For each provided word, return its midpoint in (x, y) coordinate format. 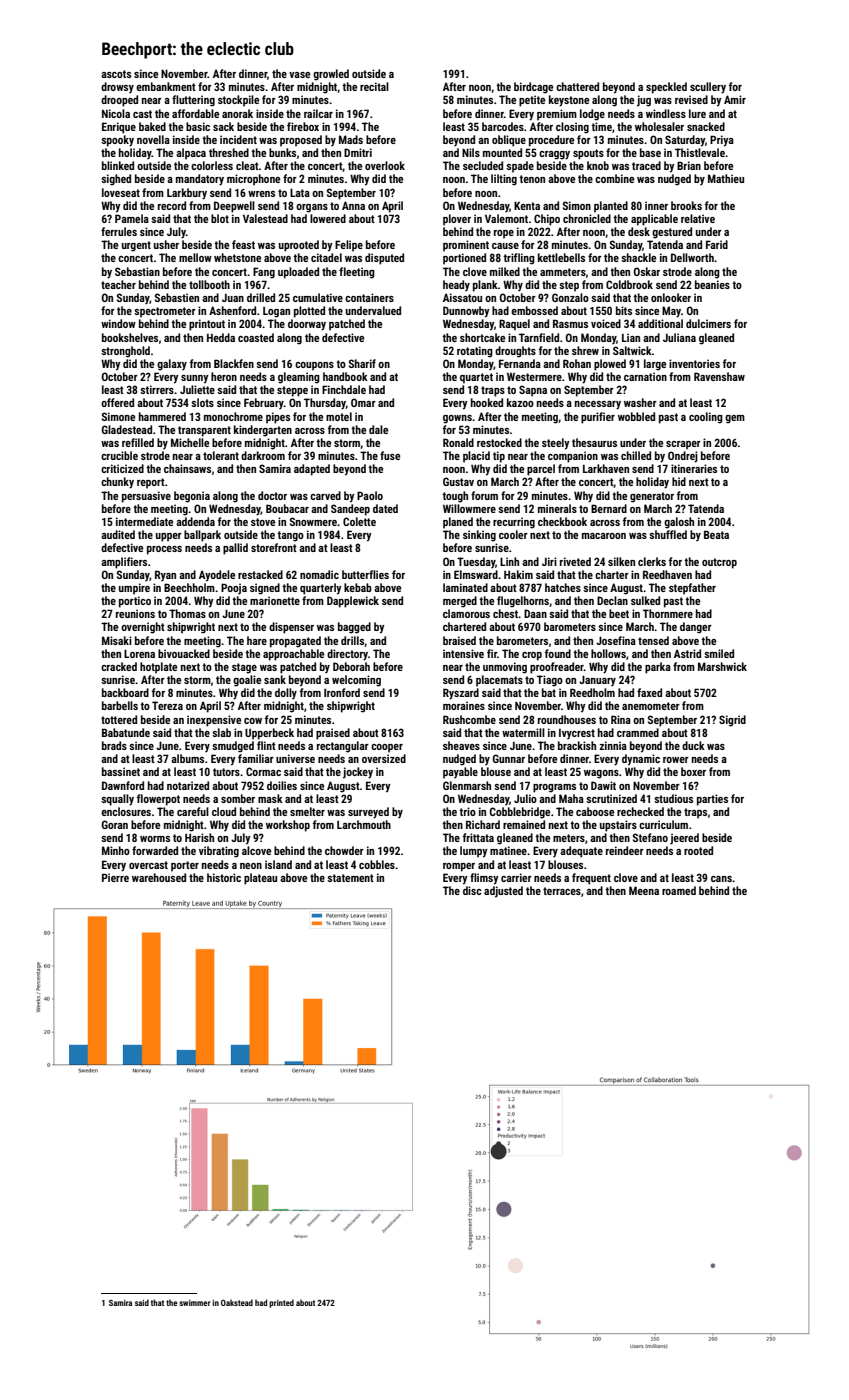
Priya (722, 141)
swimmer (194, 1303)
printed (281, 1303)
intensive (463, 653)
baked (152, 126)
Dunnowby (466, 312)
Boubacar (287, 508)
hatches (563, 587)
